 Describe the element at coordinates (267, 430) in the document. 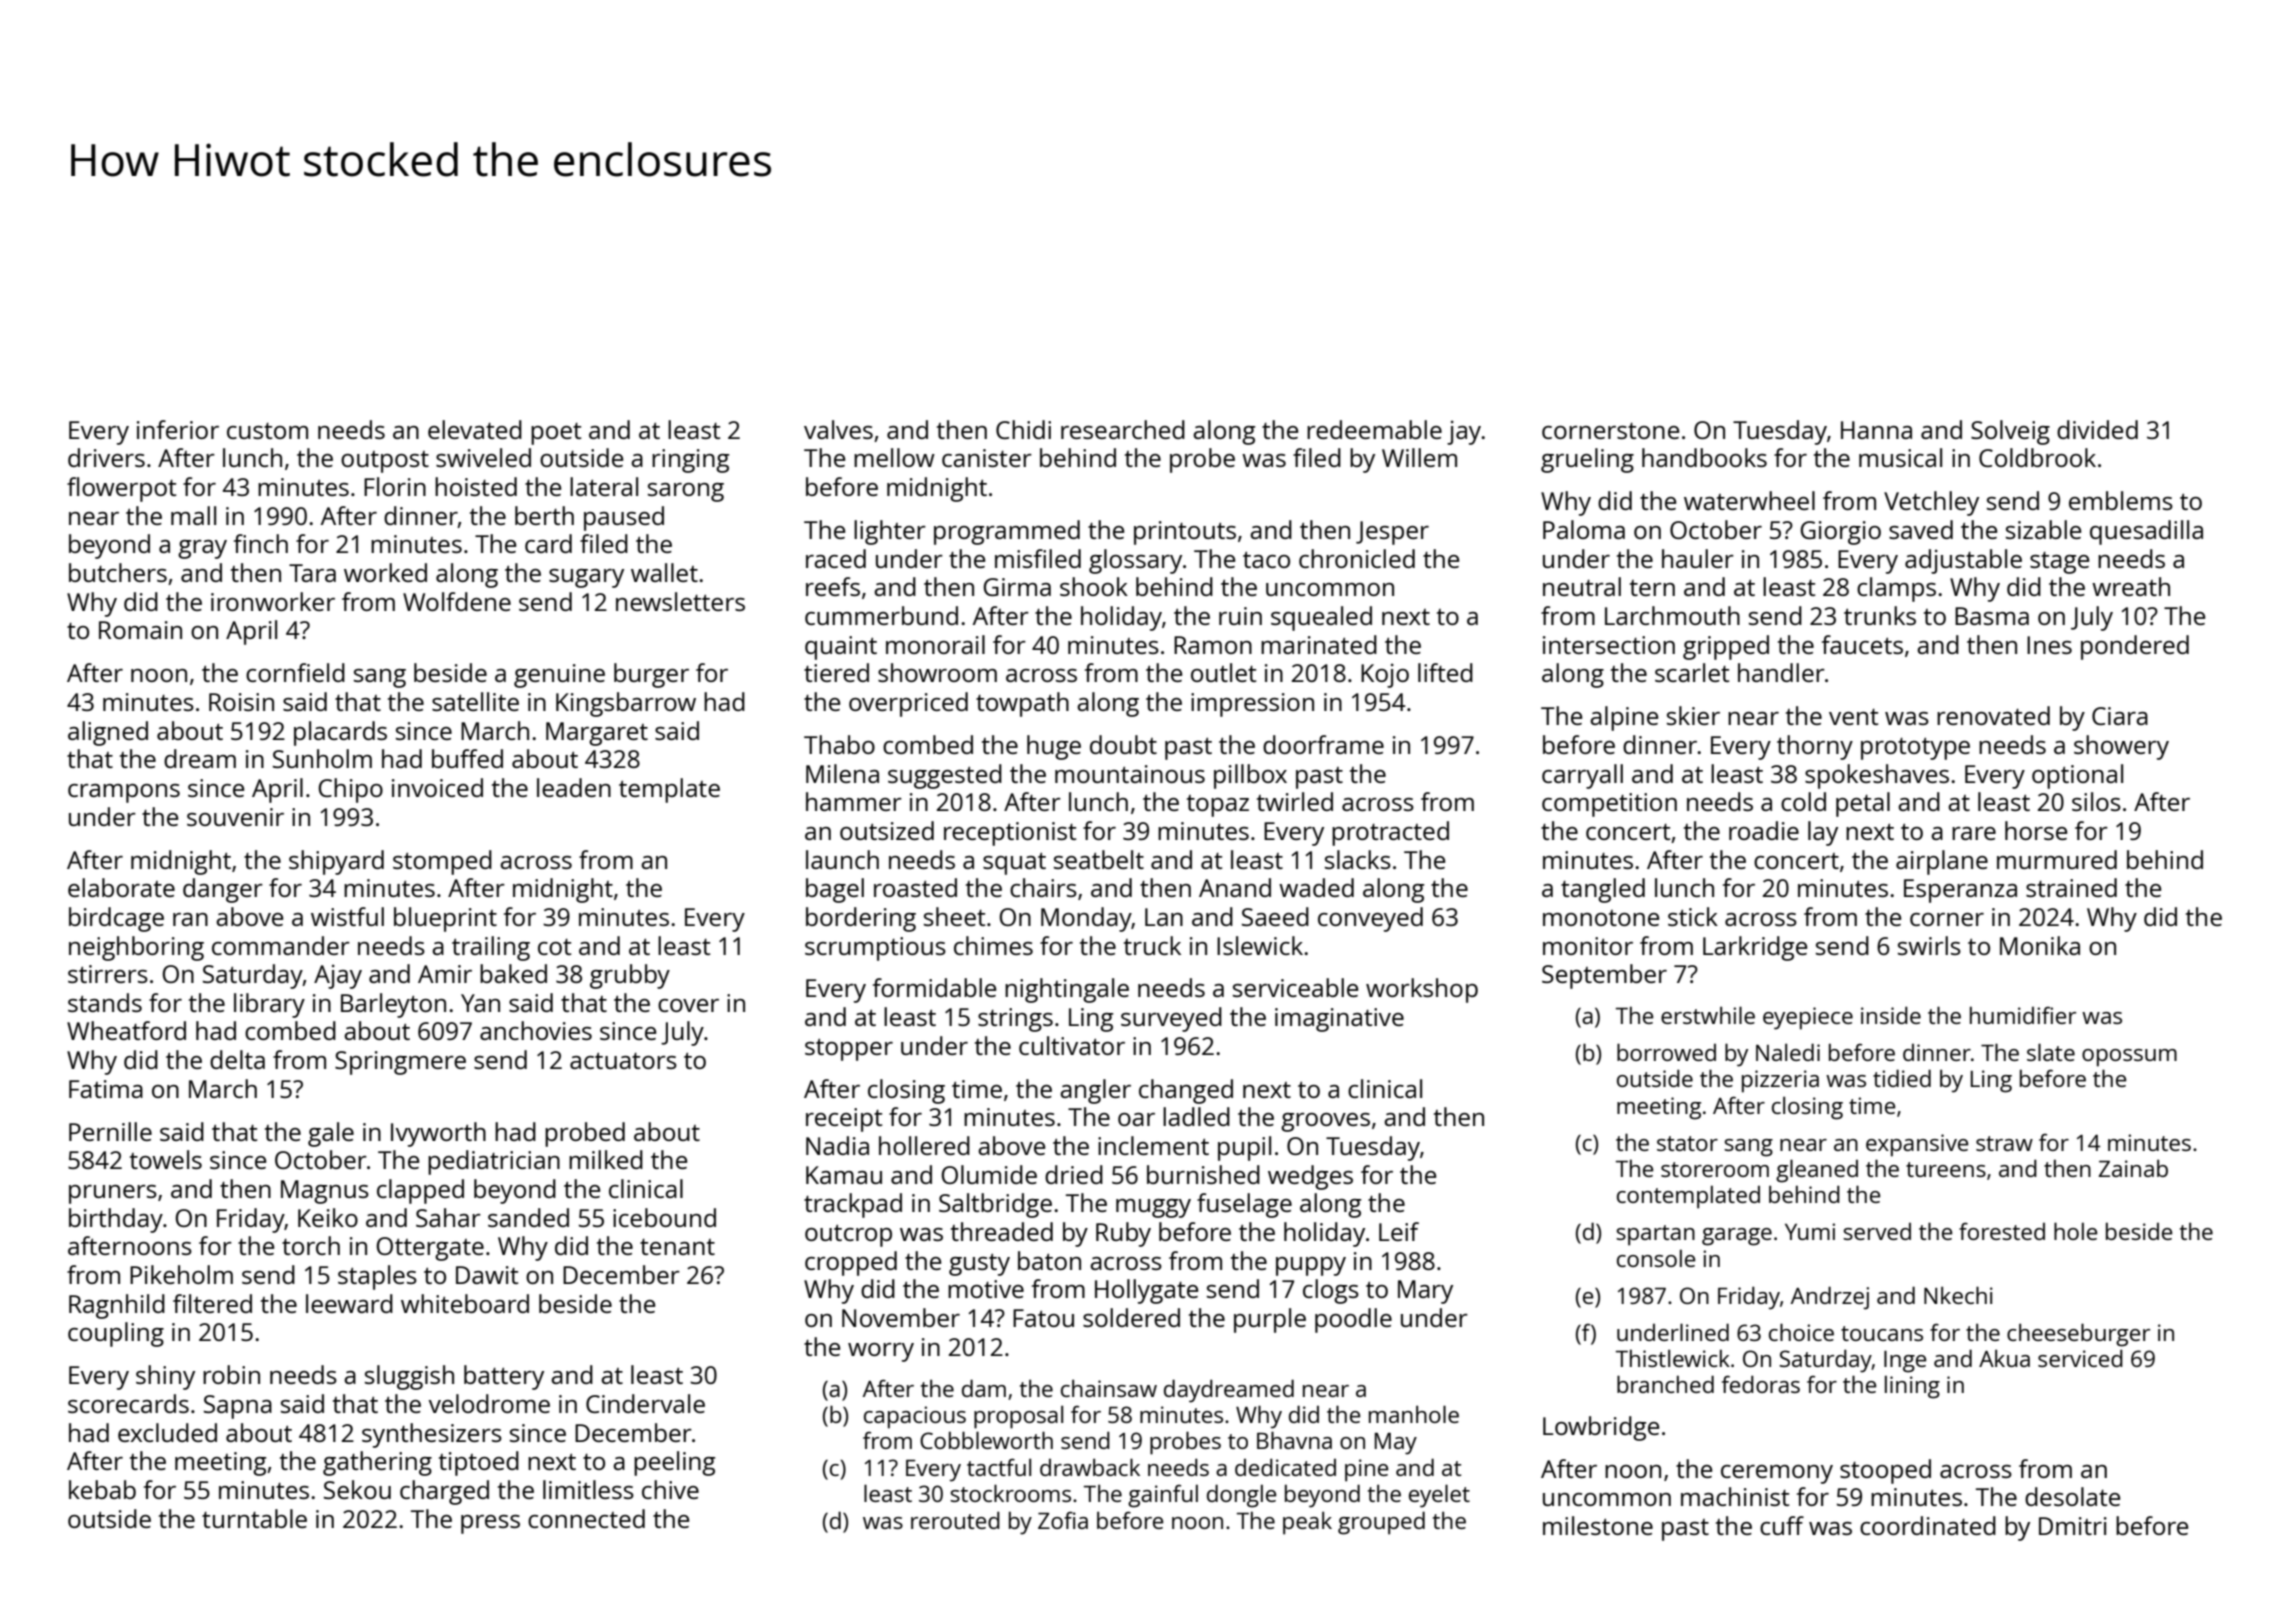

I see `custom` at that location.
